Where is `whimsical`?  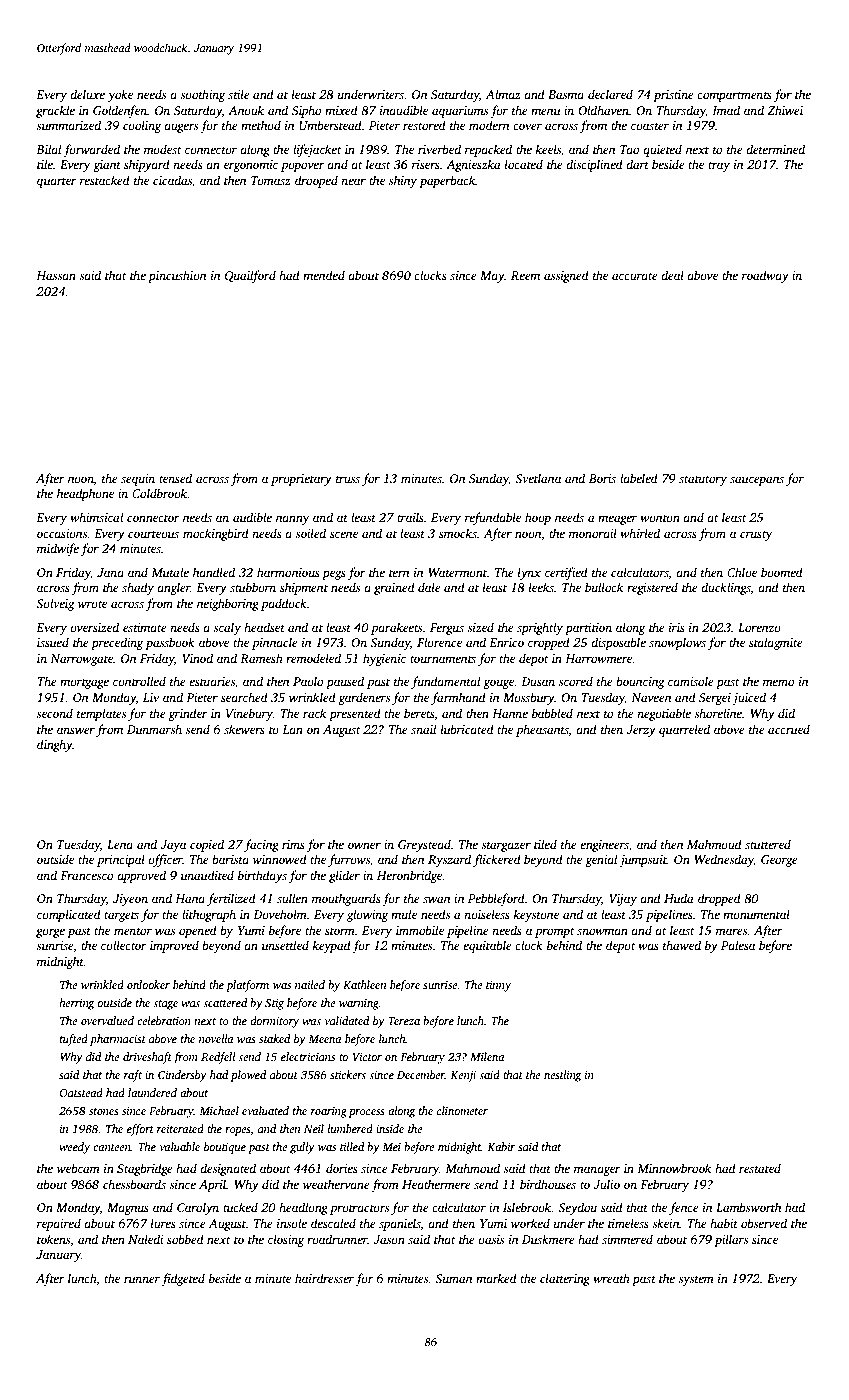 whimsical is located at coordinates (96, 517).
